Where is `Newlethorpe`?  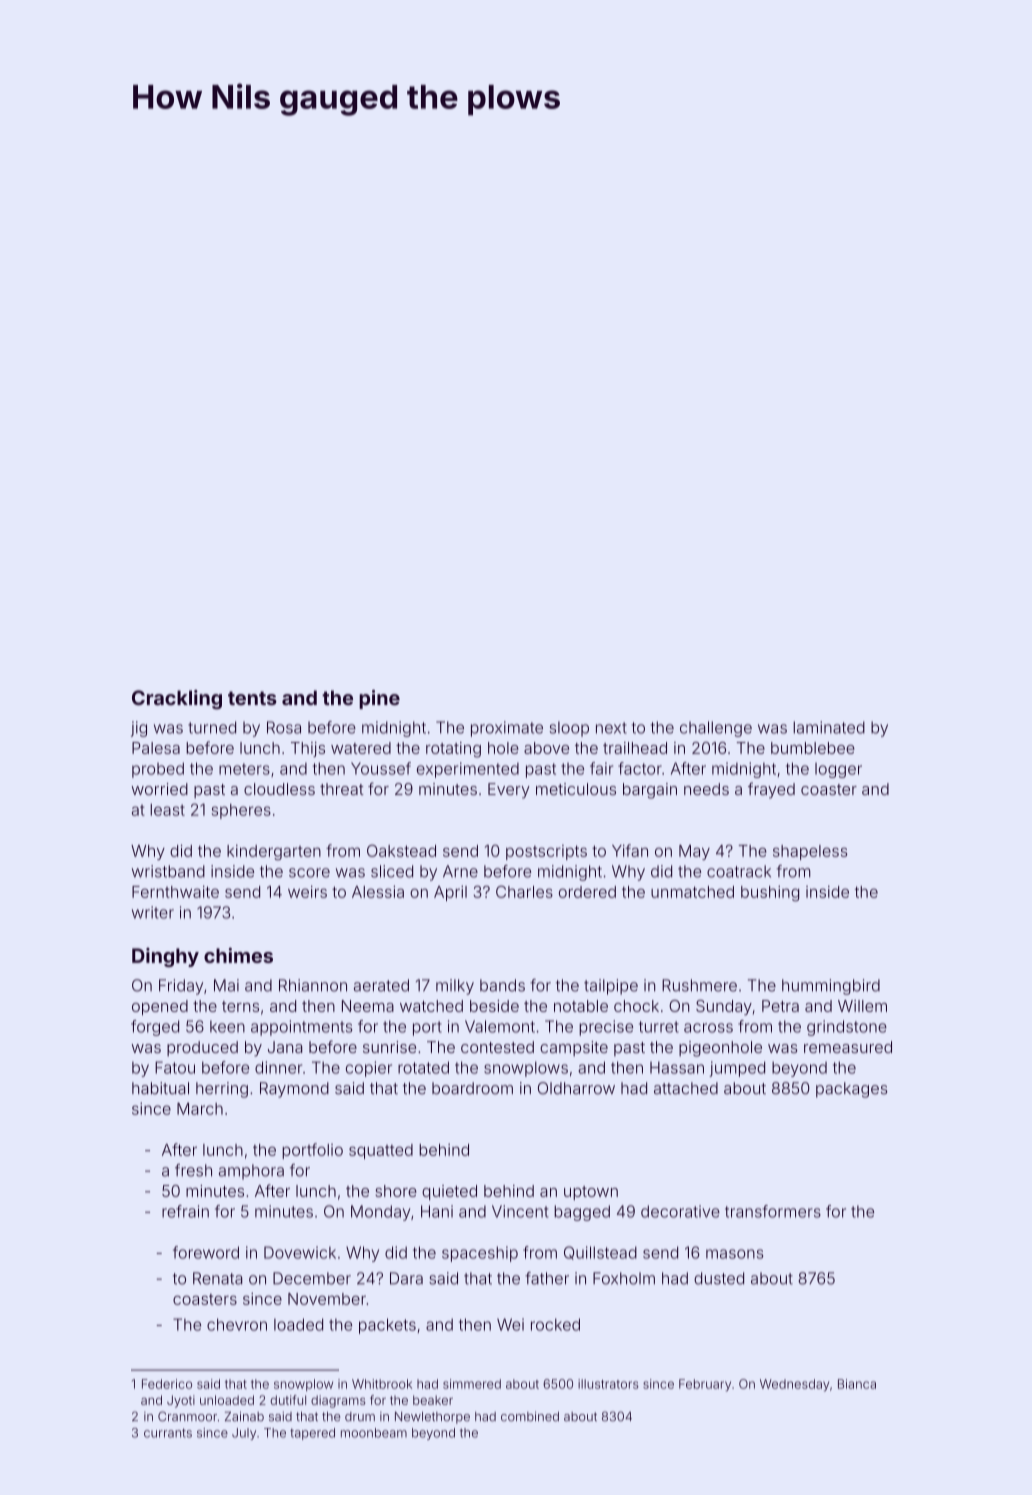 Newlethorpe is located at coordinates (432, 1418).
